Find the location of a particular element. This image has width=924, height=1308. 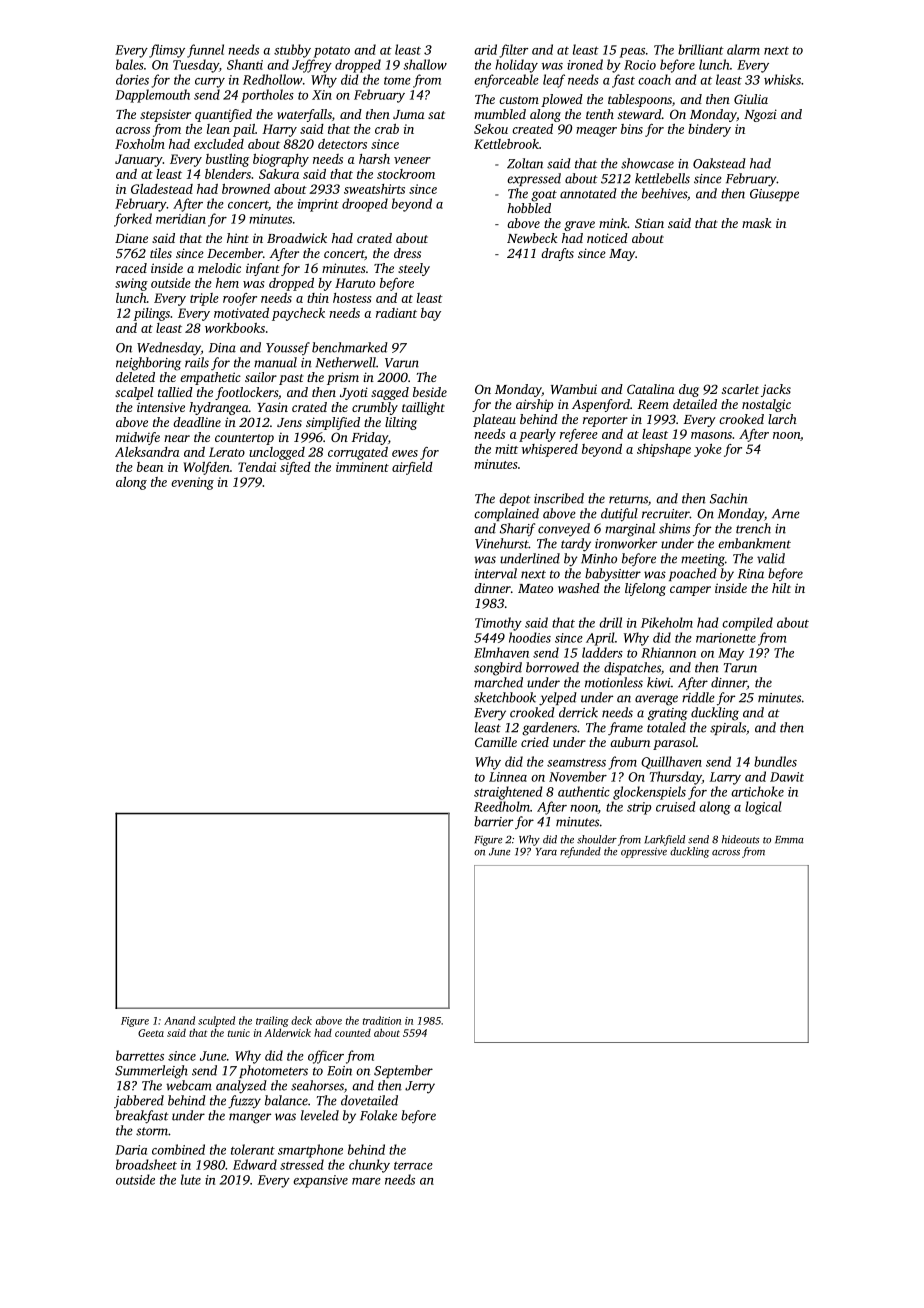

sifted is located at coordinates (295, 468).
